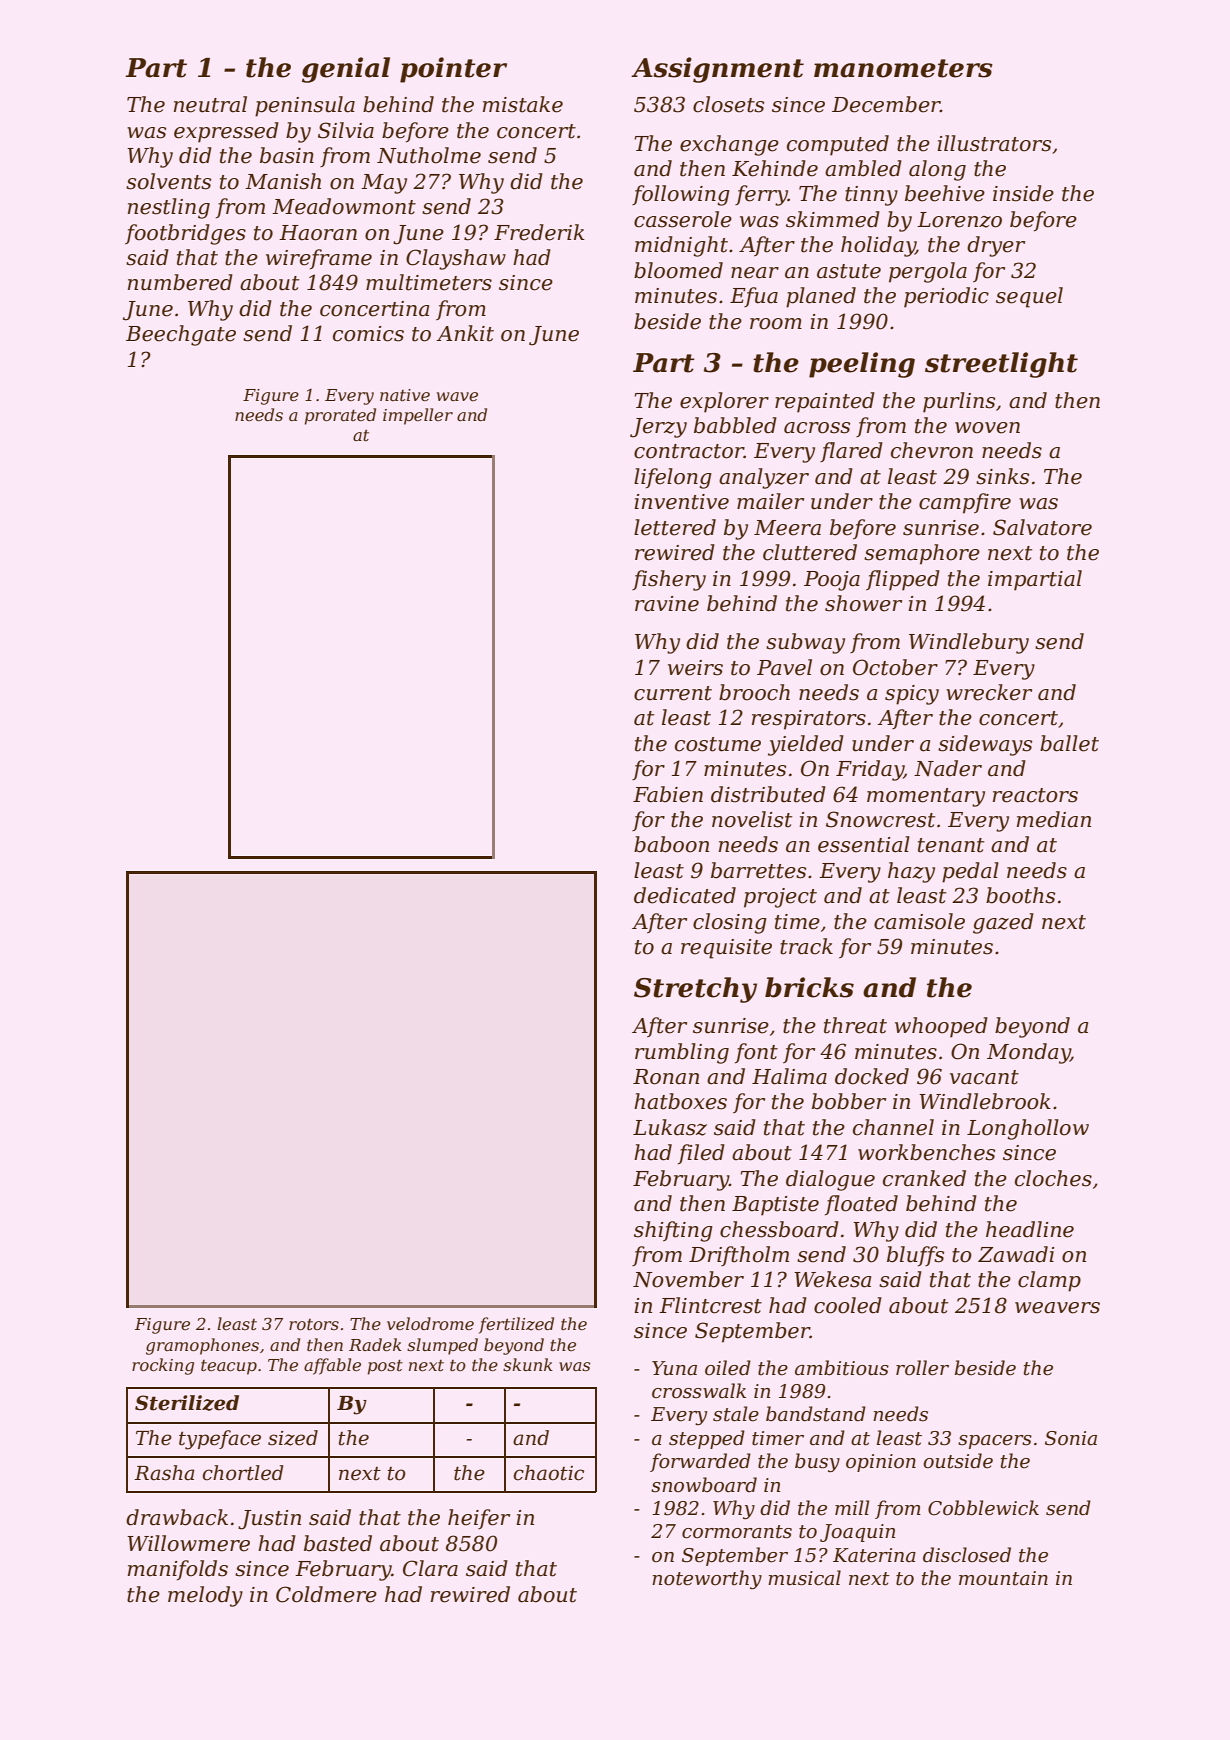 The image size is (1230, 1740). I want to click on ambitious, so click(842, 1368).
